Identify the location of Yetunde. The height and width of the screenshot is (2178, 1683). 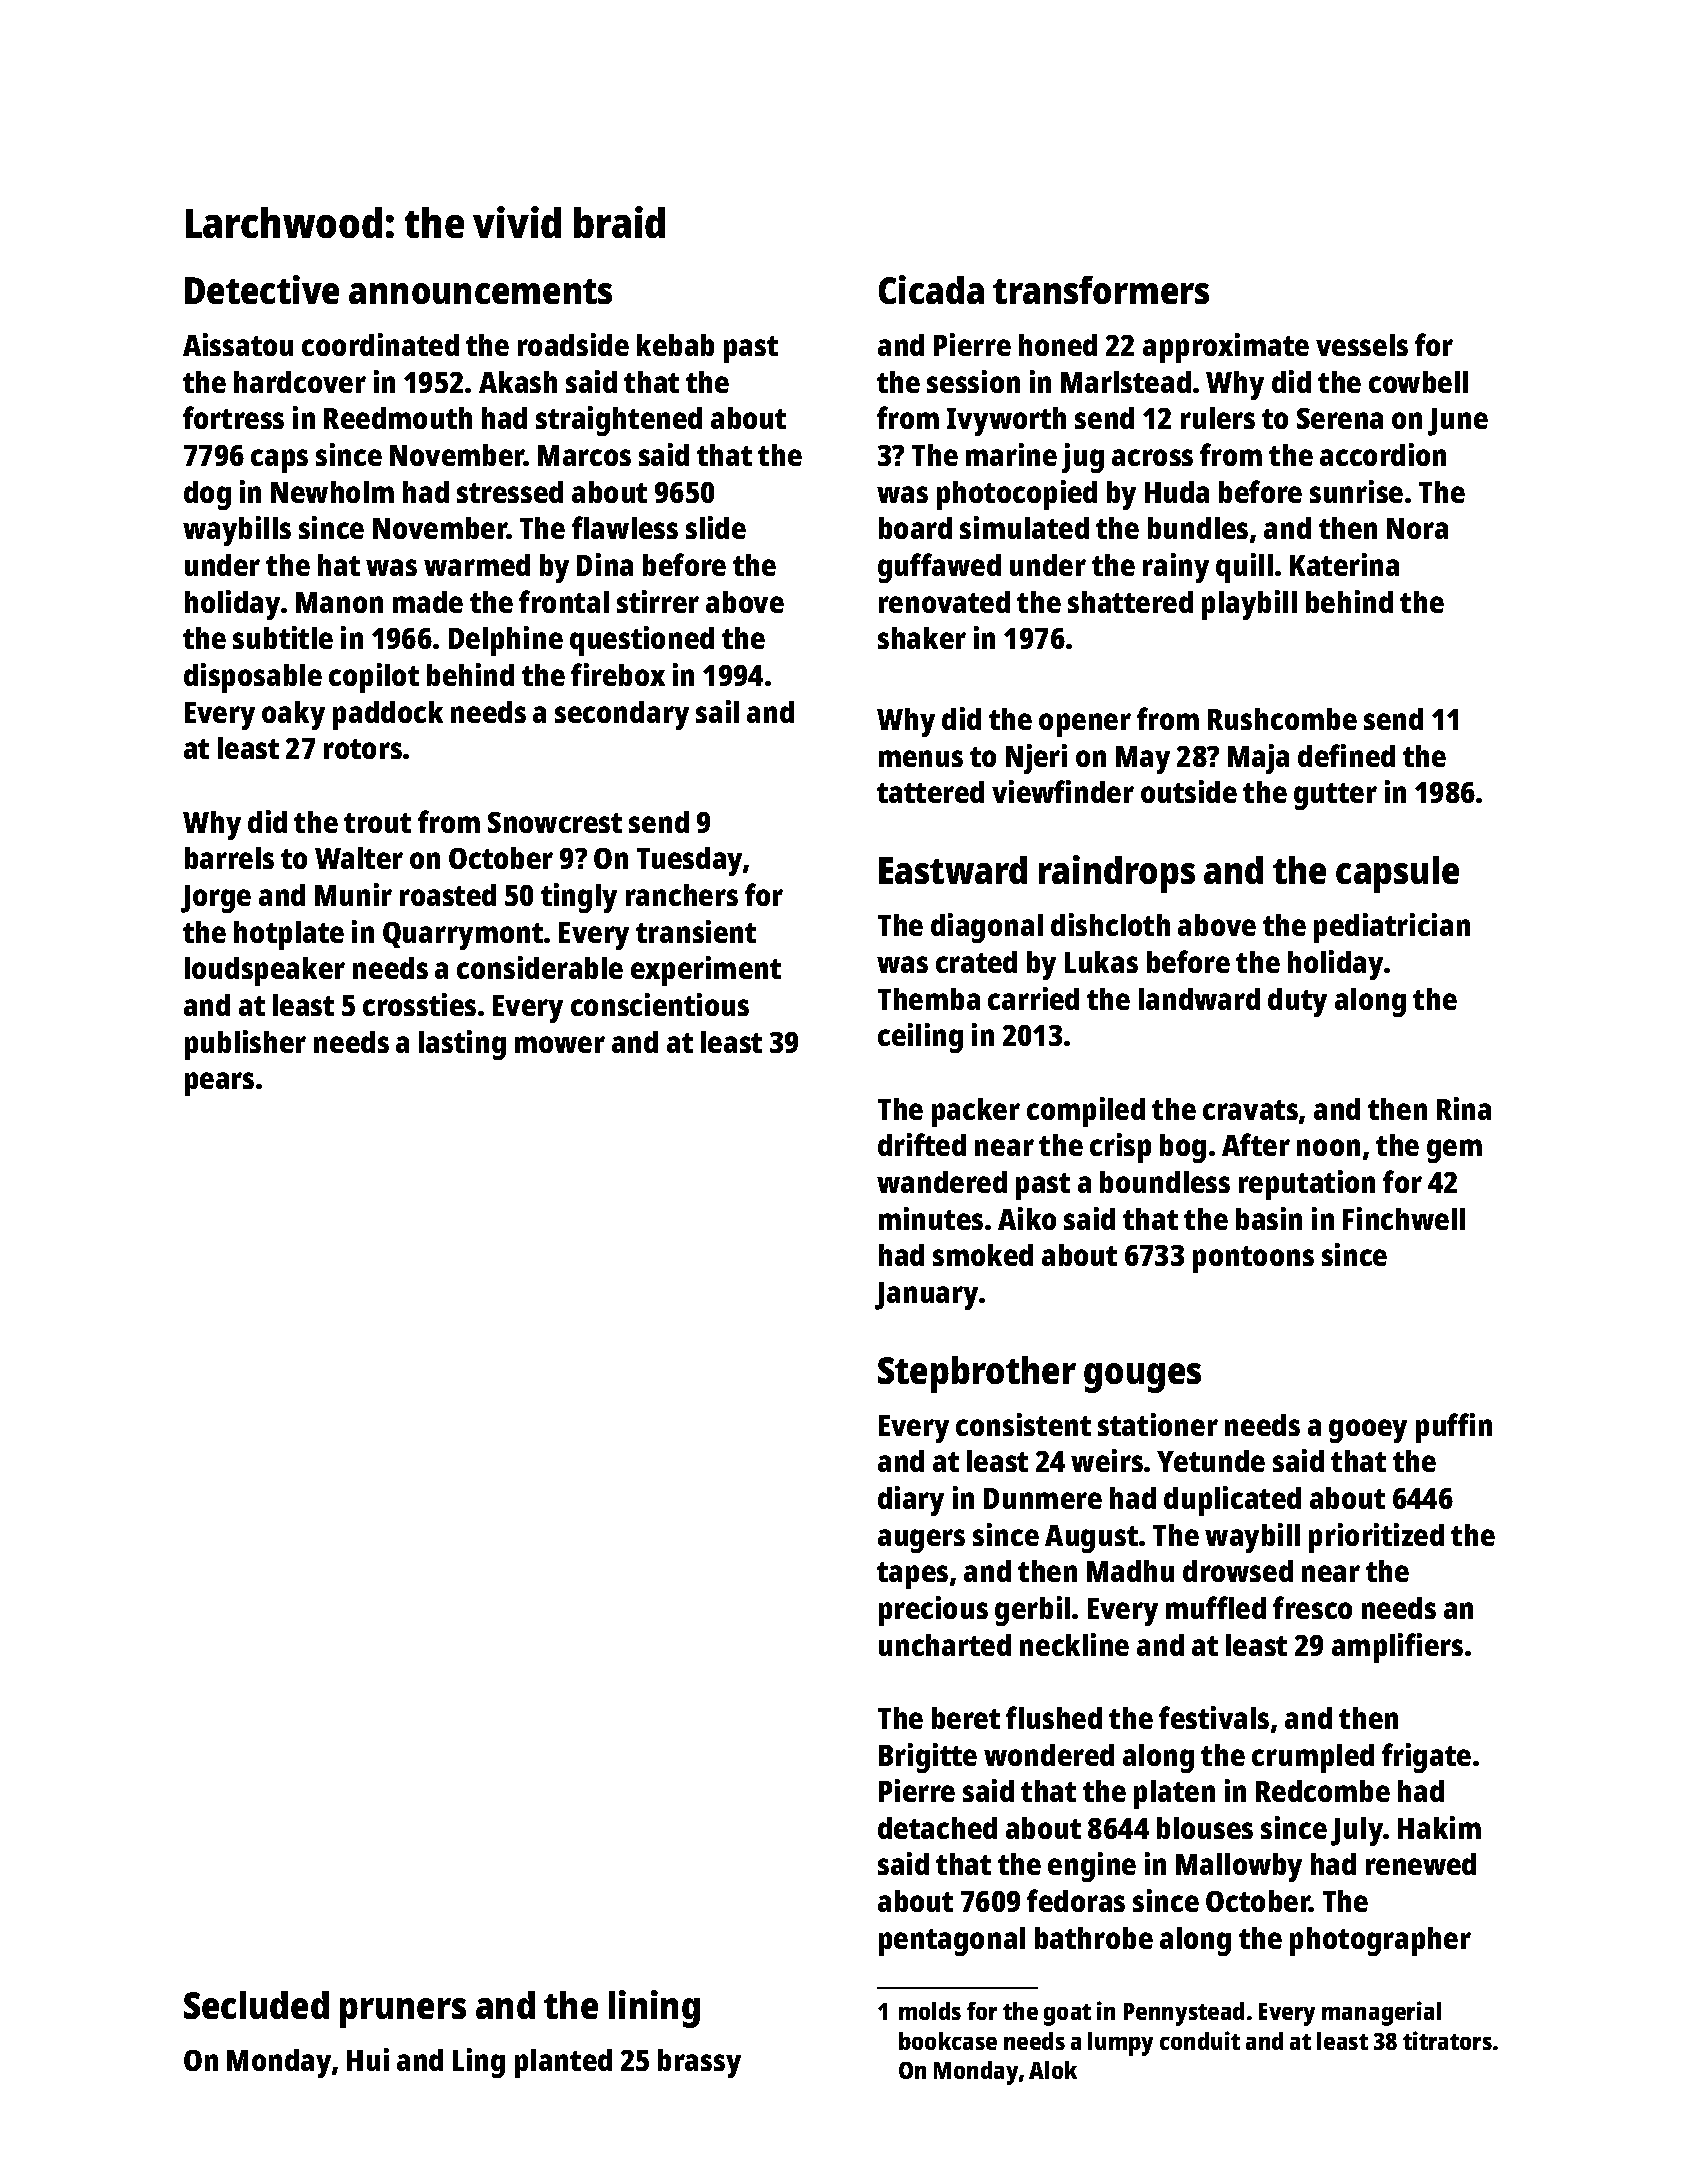
(1211, 1461).
